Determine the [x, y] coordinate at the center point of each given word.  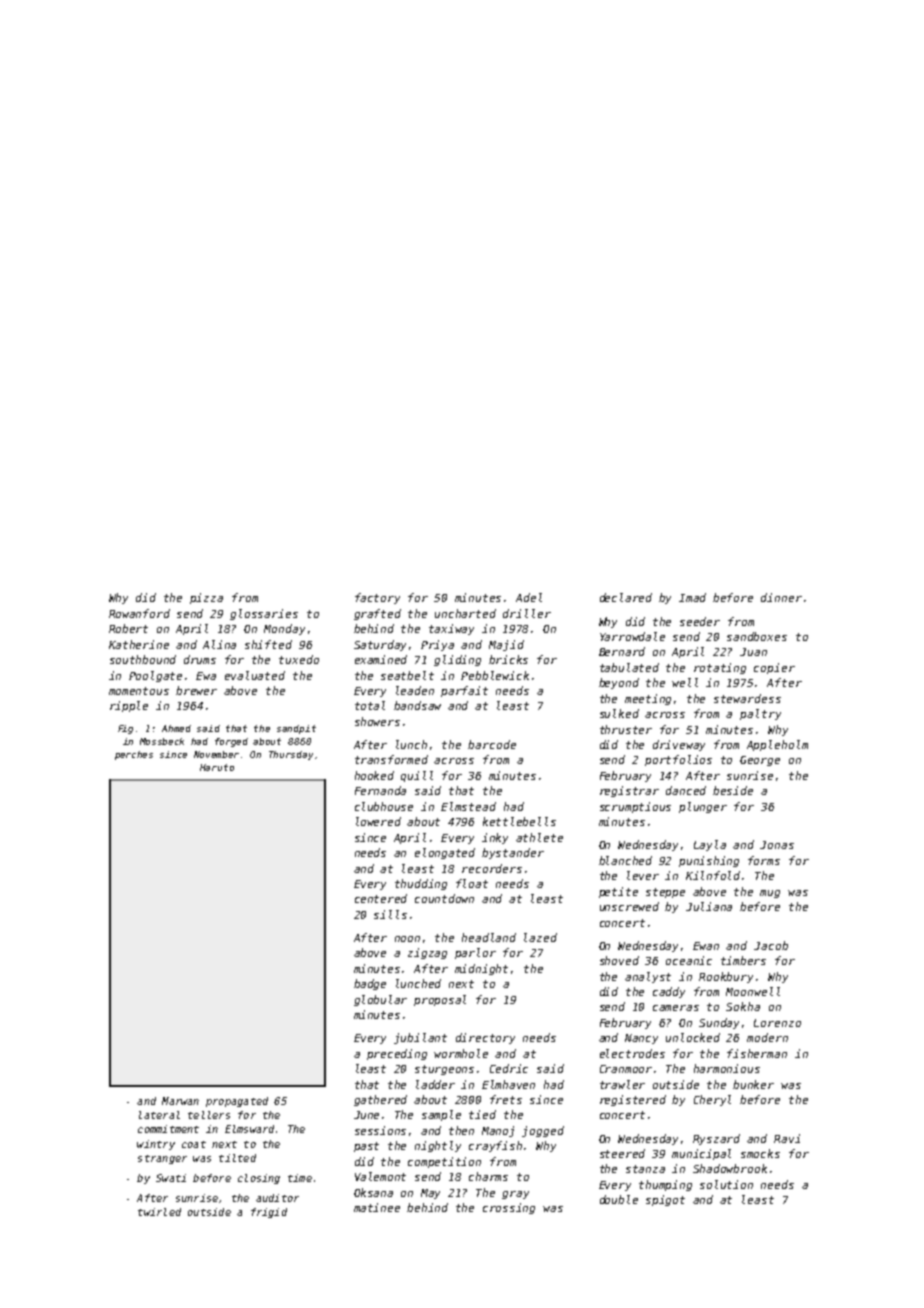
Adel [529, 597]
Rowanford [139, 613]
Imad [692, 597]
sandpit [296, 729]
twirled [159, 1212]
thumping [665, 1185]
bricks [508, 659]
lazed [540, 937]
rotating [720, 668]
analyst [648, 977]
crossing [509, 1208]
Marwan [180, 1101]
